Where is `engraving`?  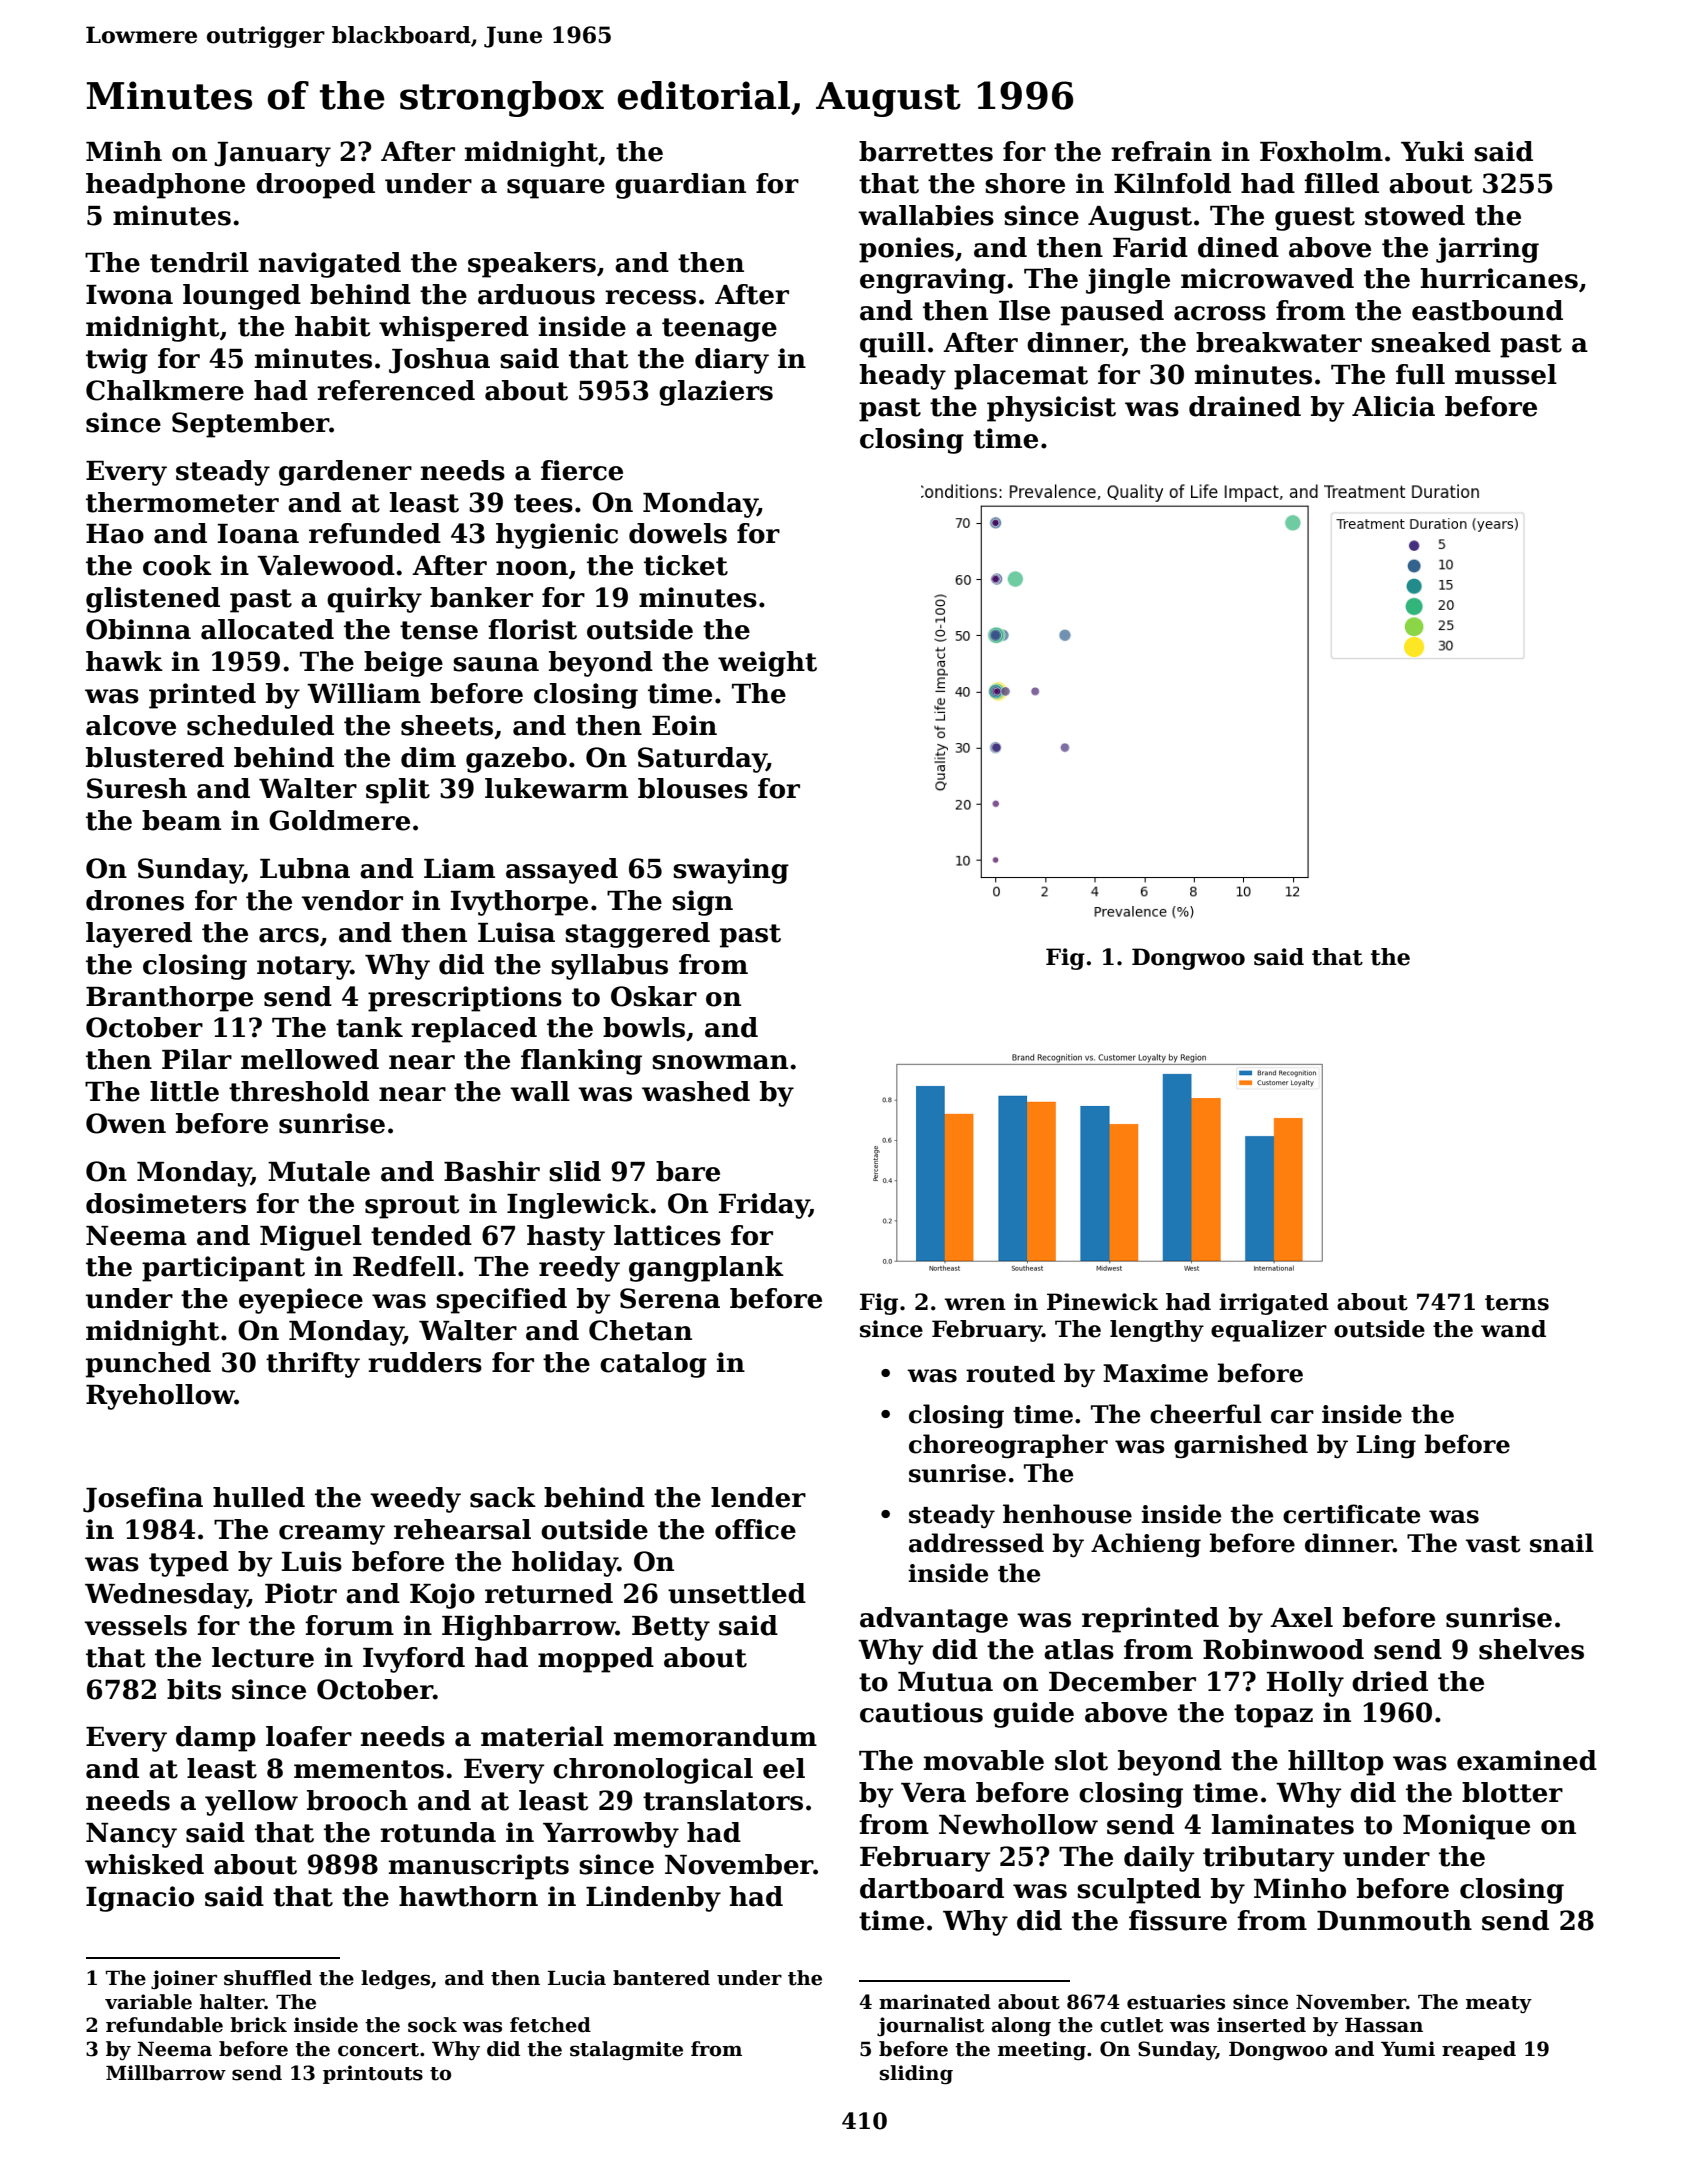
engraving is located at coordinates (933, 281).
